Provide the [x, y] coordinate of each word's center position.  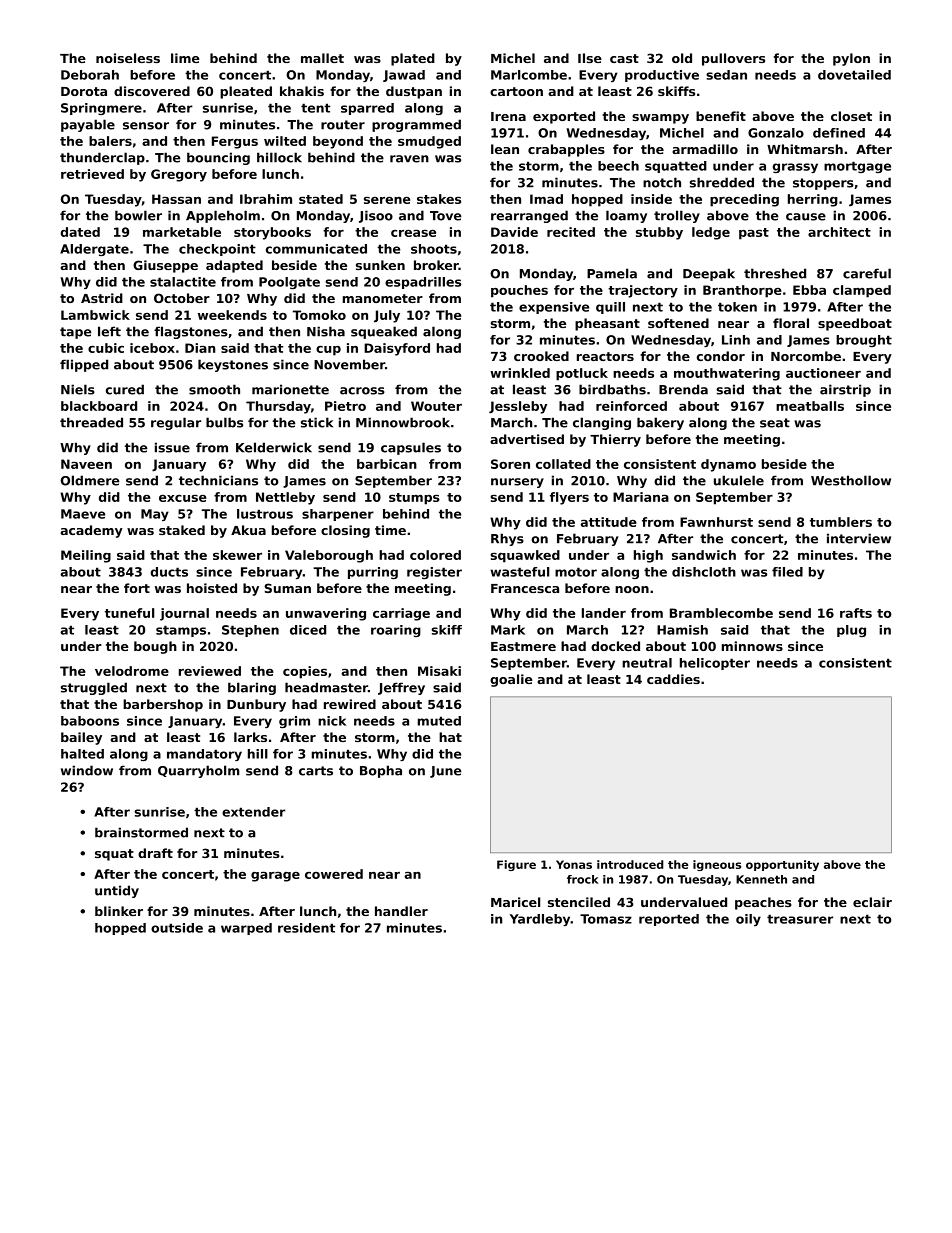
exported [564, 117]
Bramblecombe [721, 613]
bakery [660, 423]
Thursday [278, 407]
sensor [146, 126]
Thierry [615, 440]
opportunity [782, 865]
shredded [721, 182]
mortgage [857, 167]
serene [387, 200]
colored [435, 555]
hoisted [212, 588]
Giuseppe [165, 266]
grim [294, 722]
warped [246, 929]
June [446, 772]
